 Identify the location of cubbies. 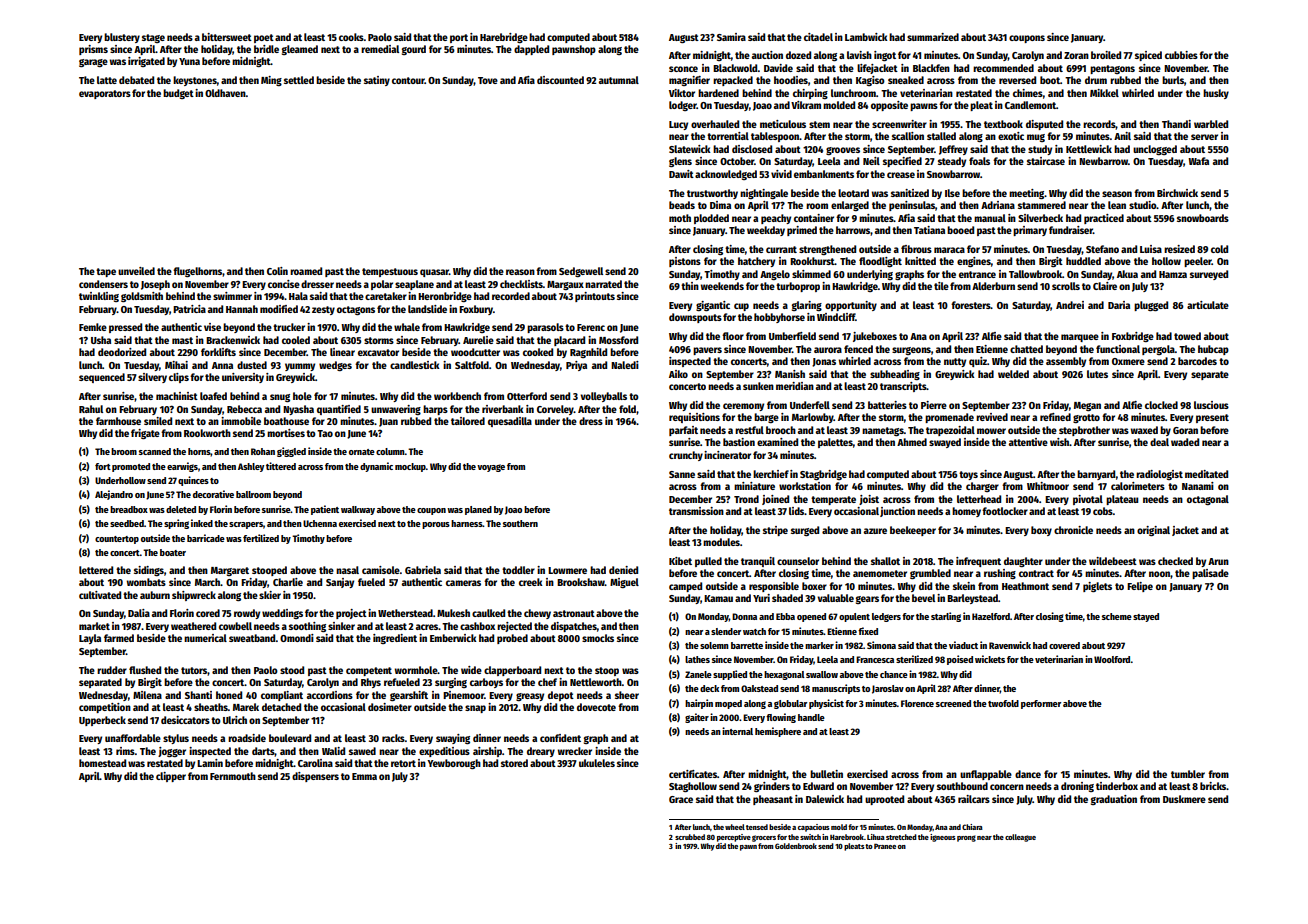
(1181, 55).
